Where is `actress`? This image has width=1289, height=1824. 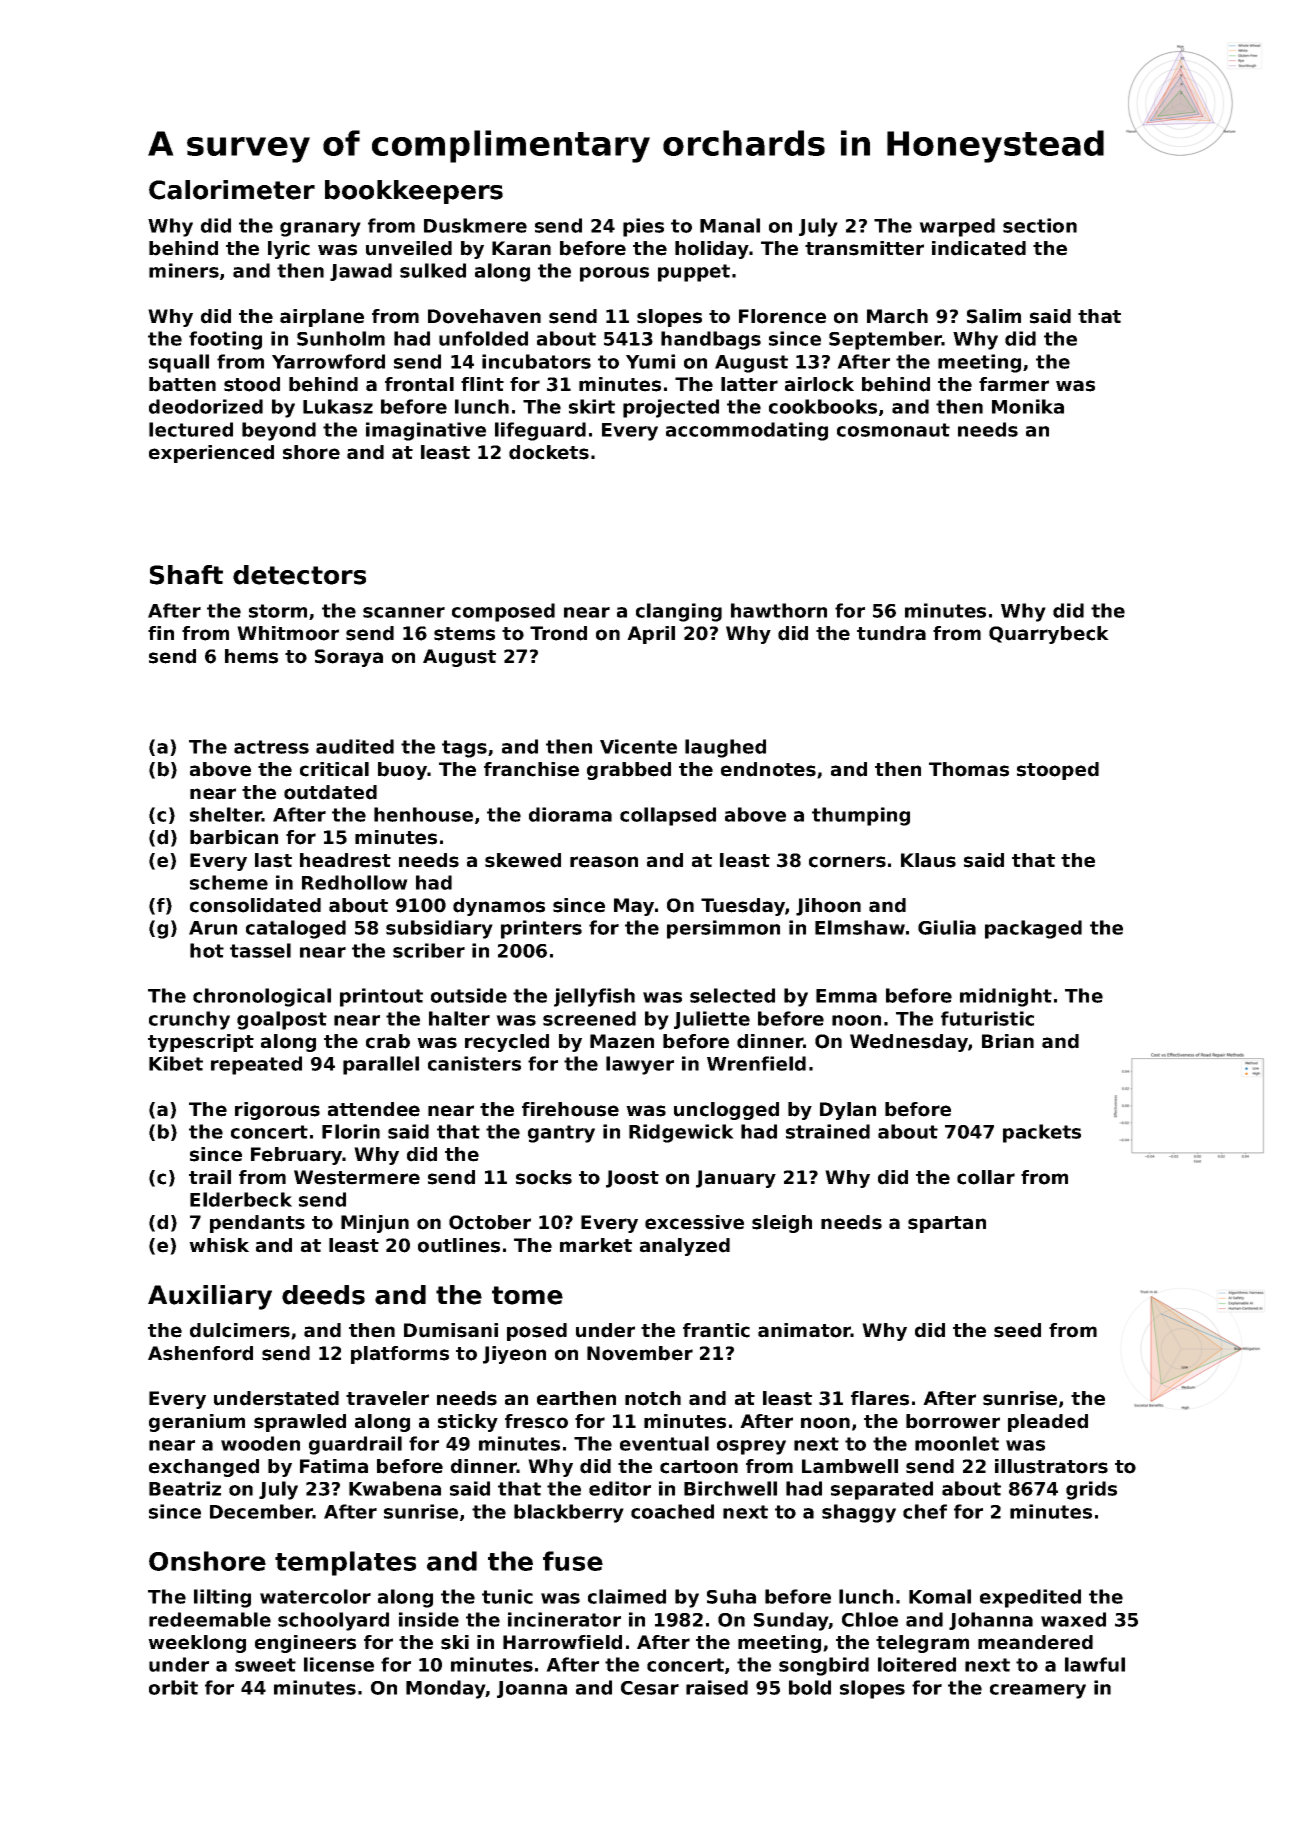 actress is located at coordinates (271, 747).
